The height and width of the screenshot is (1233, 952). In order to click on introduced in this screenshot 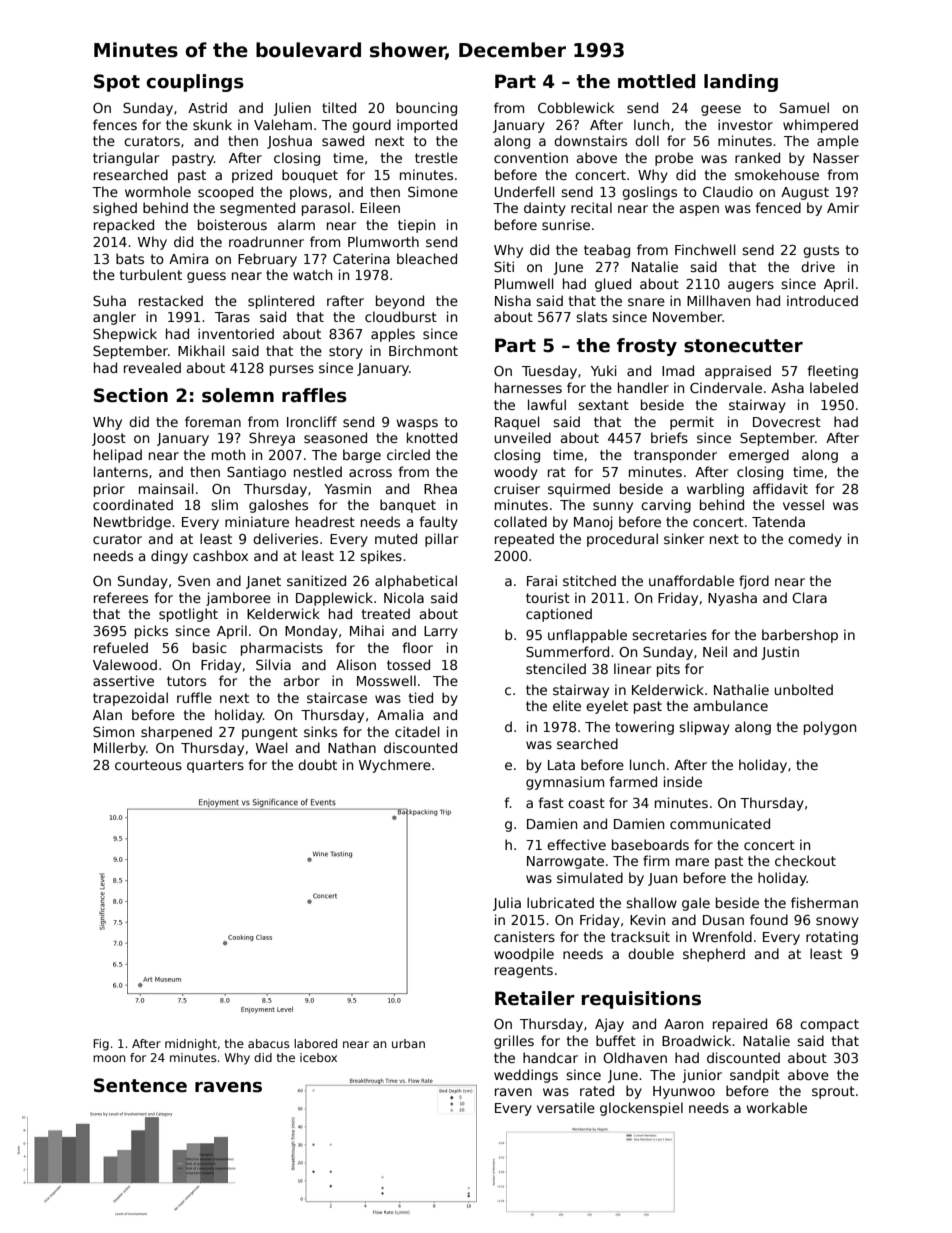, I will do `click(822, 300)`.
